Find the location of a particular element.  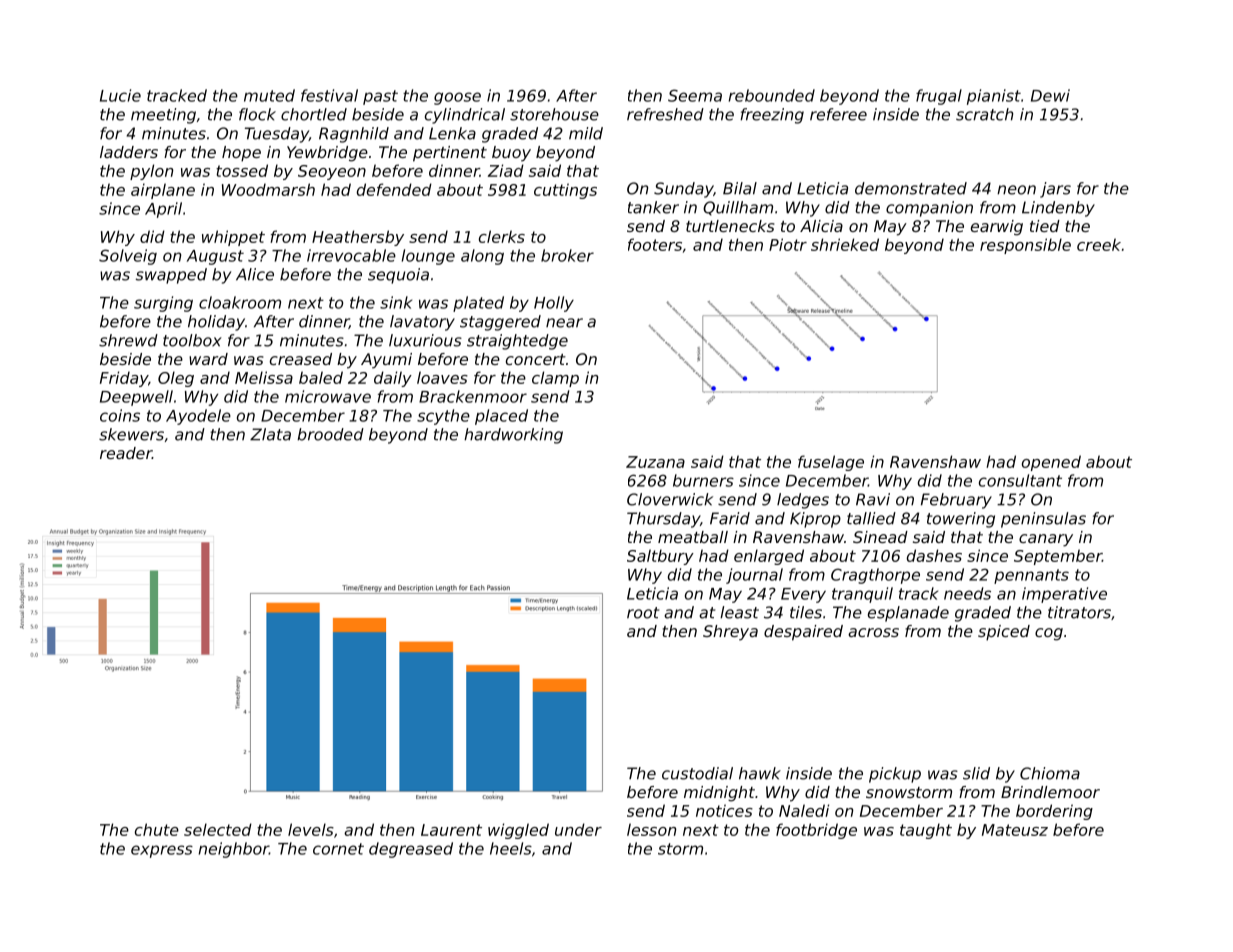

pertinent is located at coordinates (450, 154).
